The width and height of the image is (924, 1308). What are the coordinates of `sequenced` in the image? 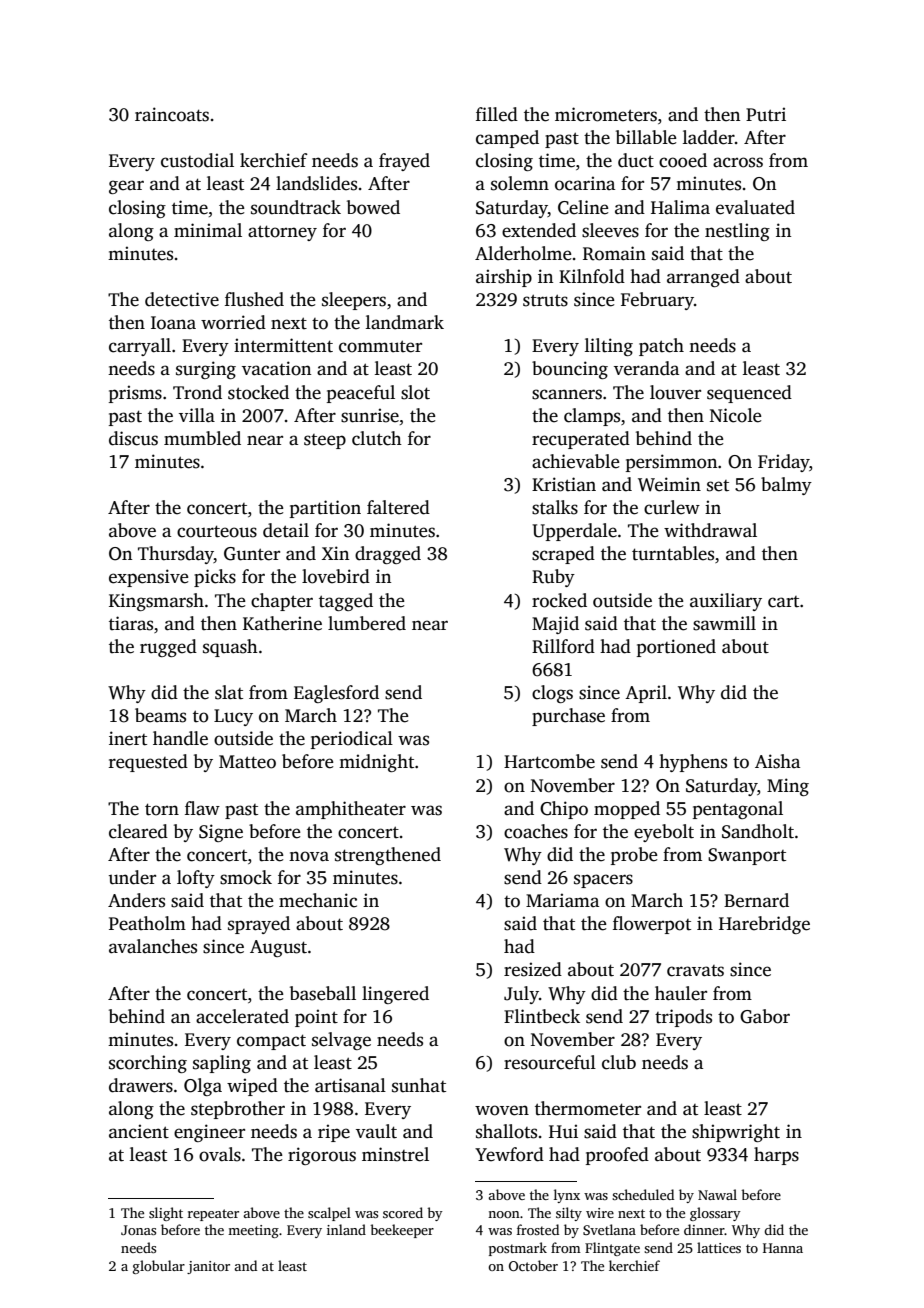 It's located at (749, 394).
